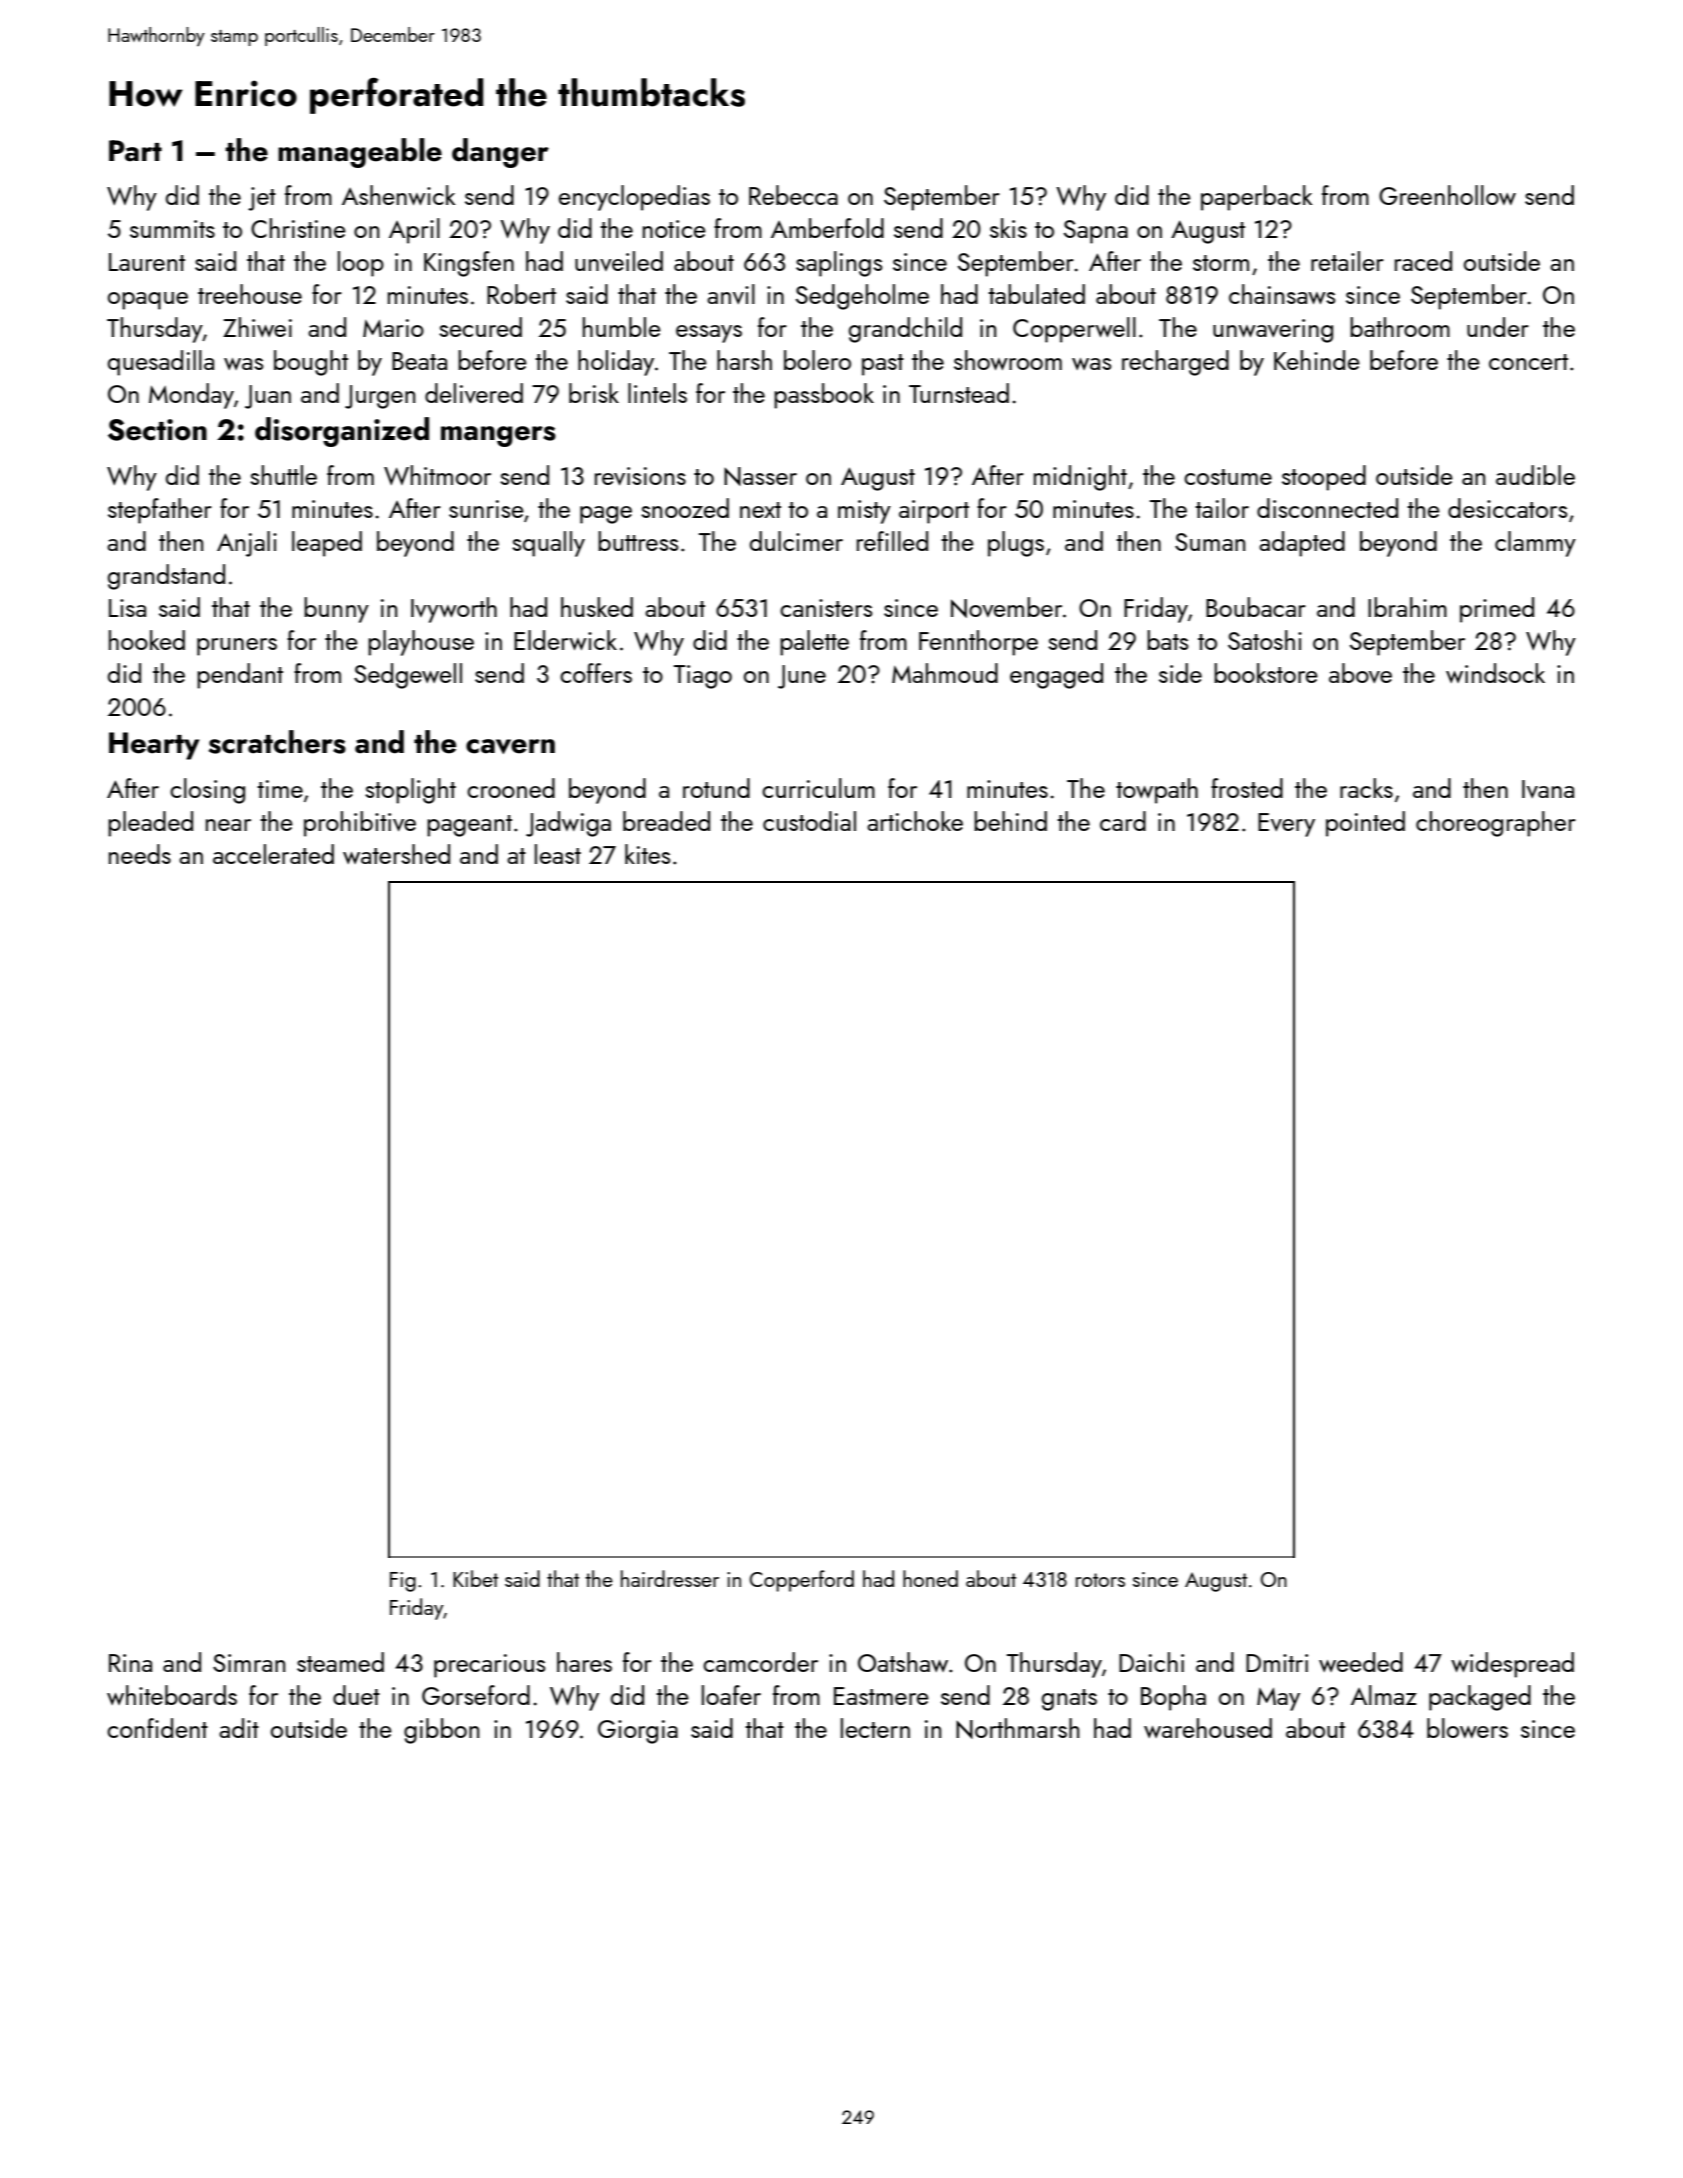  What do you see at coordinates (157, 1728) in the image?
I see `confident` at bounding box center [157, 1728].
